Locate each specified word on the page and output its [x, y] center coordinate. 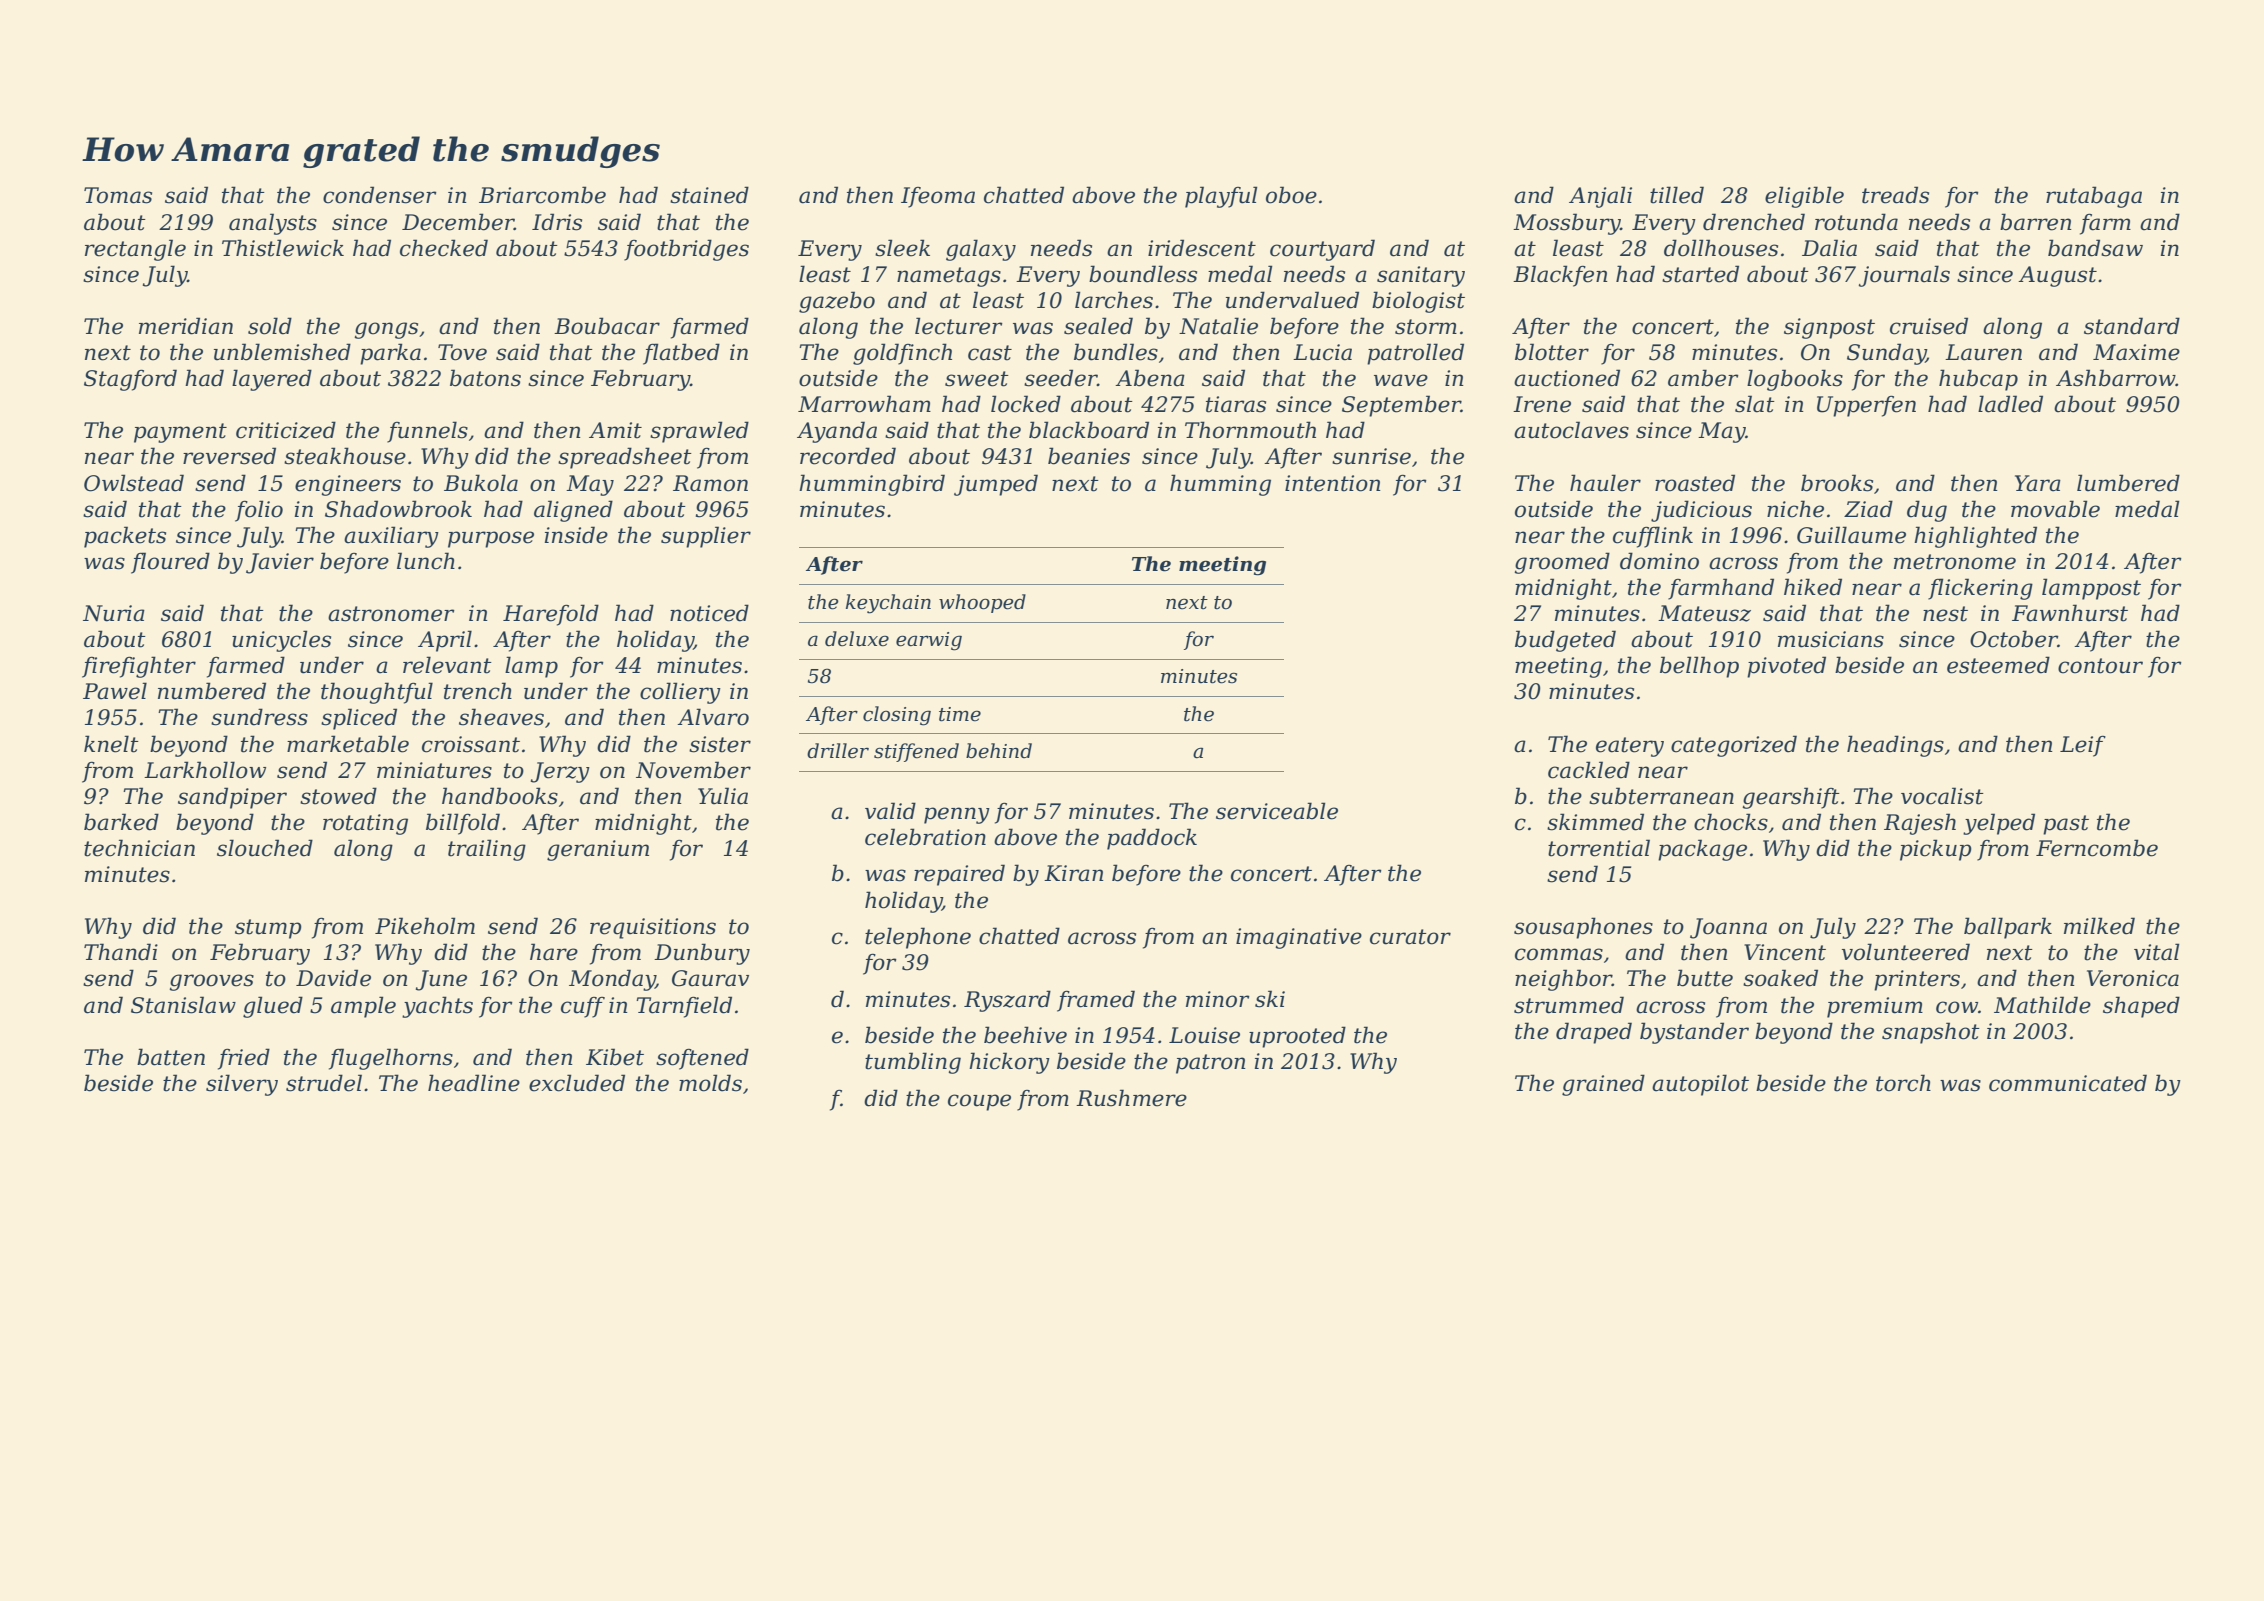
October [2014, 639]
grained [1603, 1085]
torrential [1599, 848]
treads [1895, 195]
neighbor [1563, 980]
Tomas [118, 195]
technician [139, 848]
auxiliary [391, 537]
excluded [577, 1083]
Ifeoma [938, 197]
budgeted [1565, 641]
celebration [925, 837]
